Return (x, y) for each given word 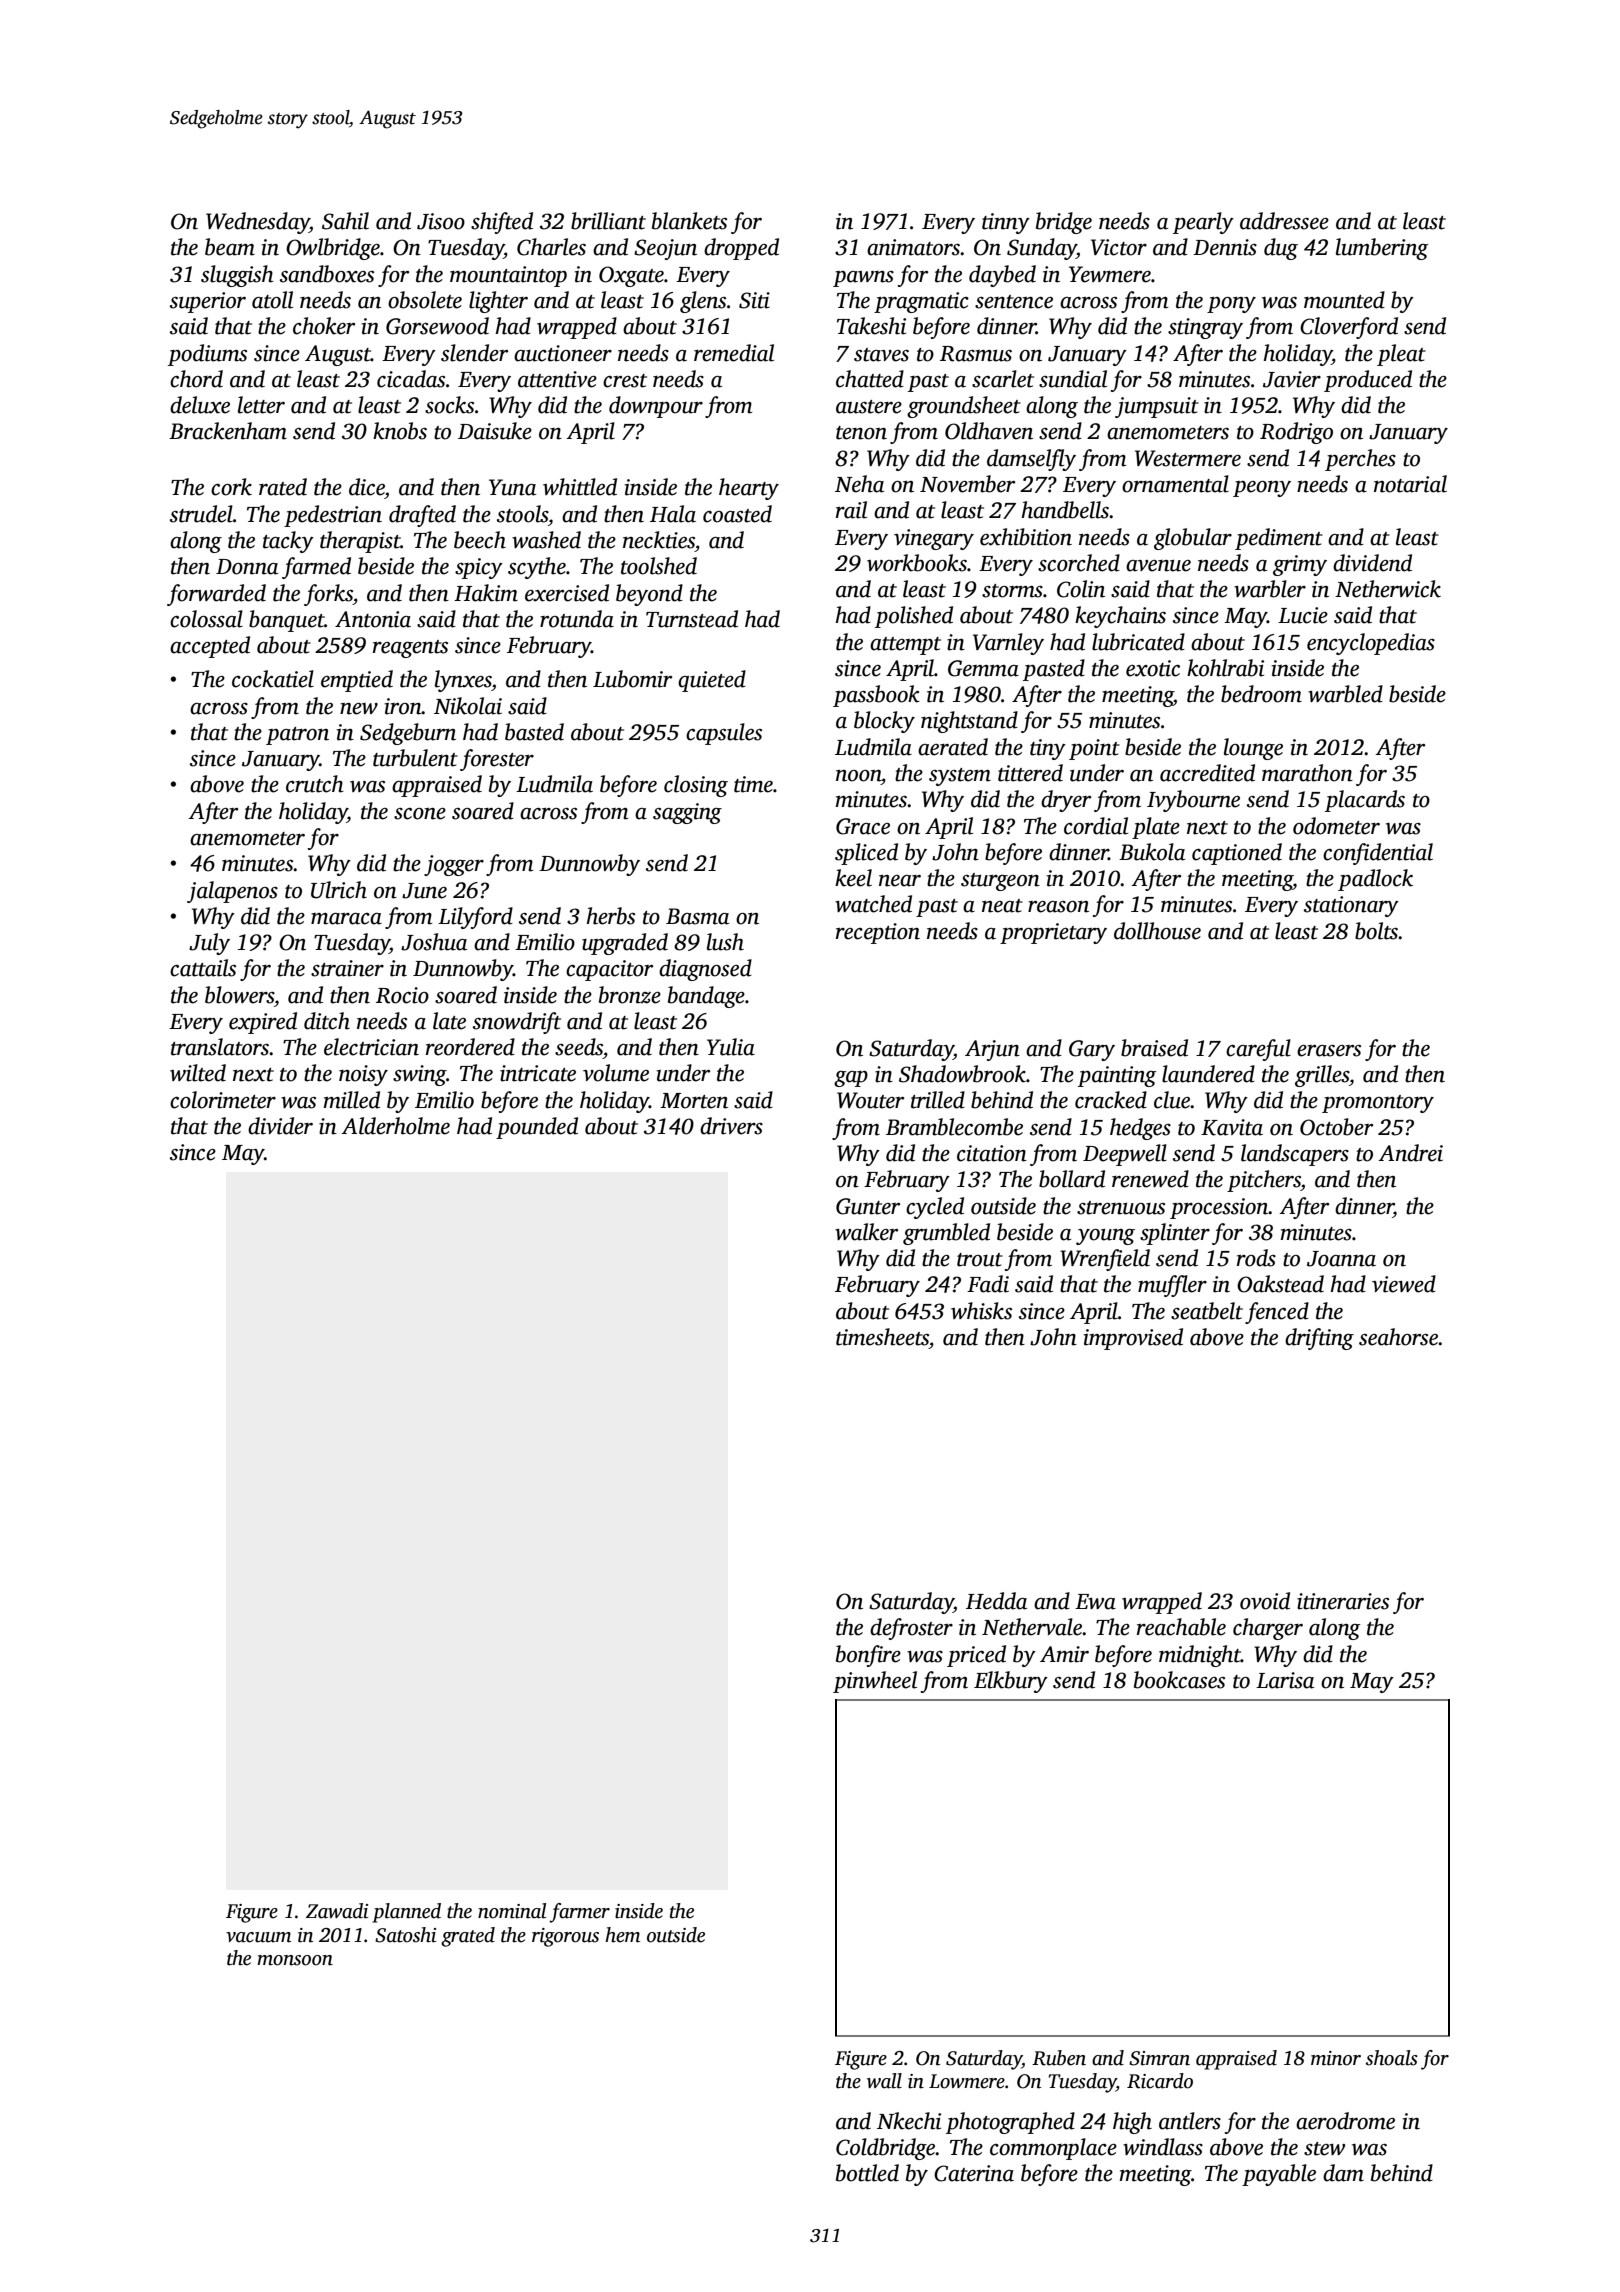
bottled (867, 2173)
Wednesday (258, 223)
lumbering (1382, 249)
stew (1324, 2149)
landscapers (1295, 1155)
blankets (689, 221)
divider (280, 1126)
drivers (731, 1126)
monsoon (295, 1960)
